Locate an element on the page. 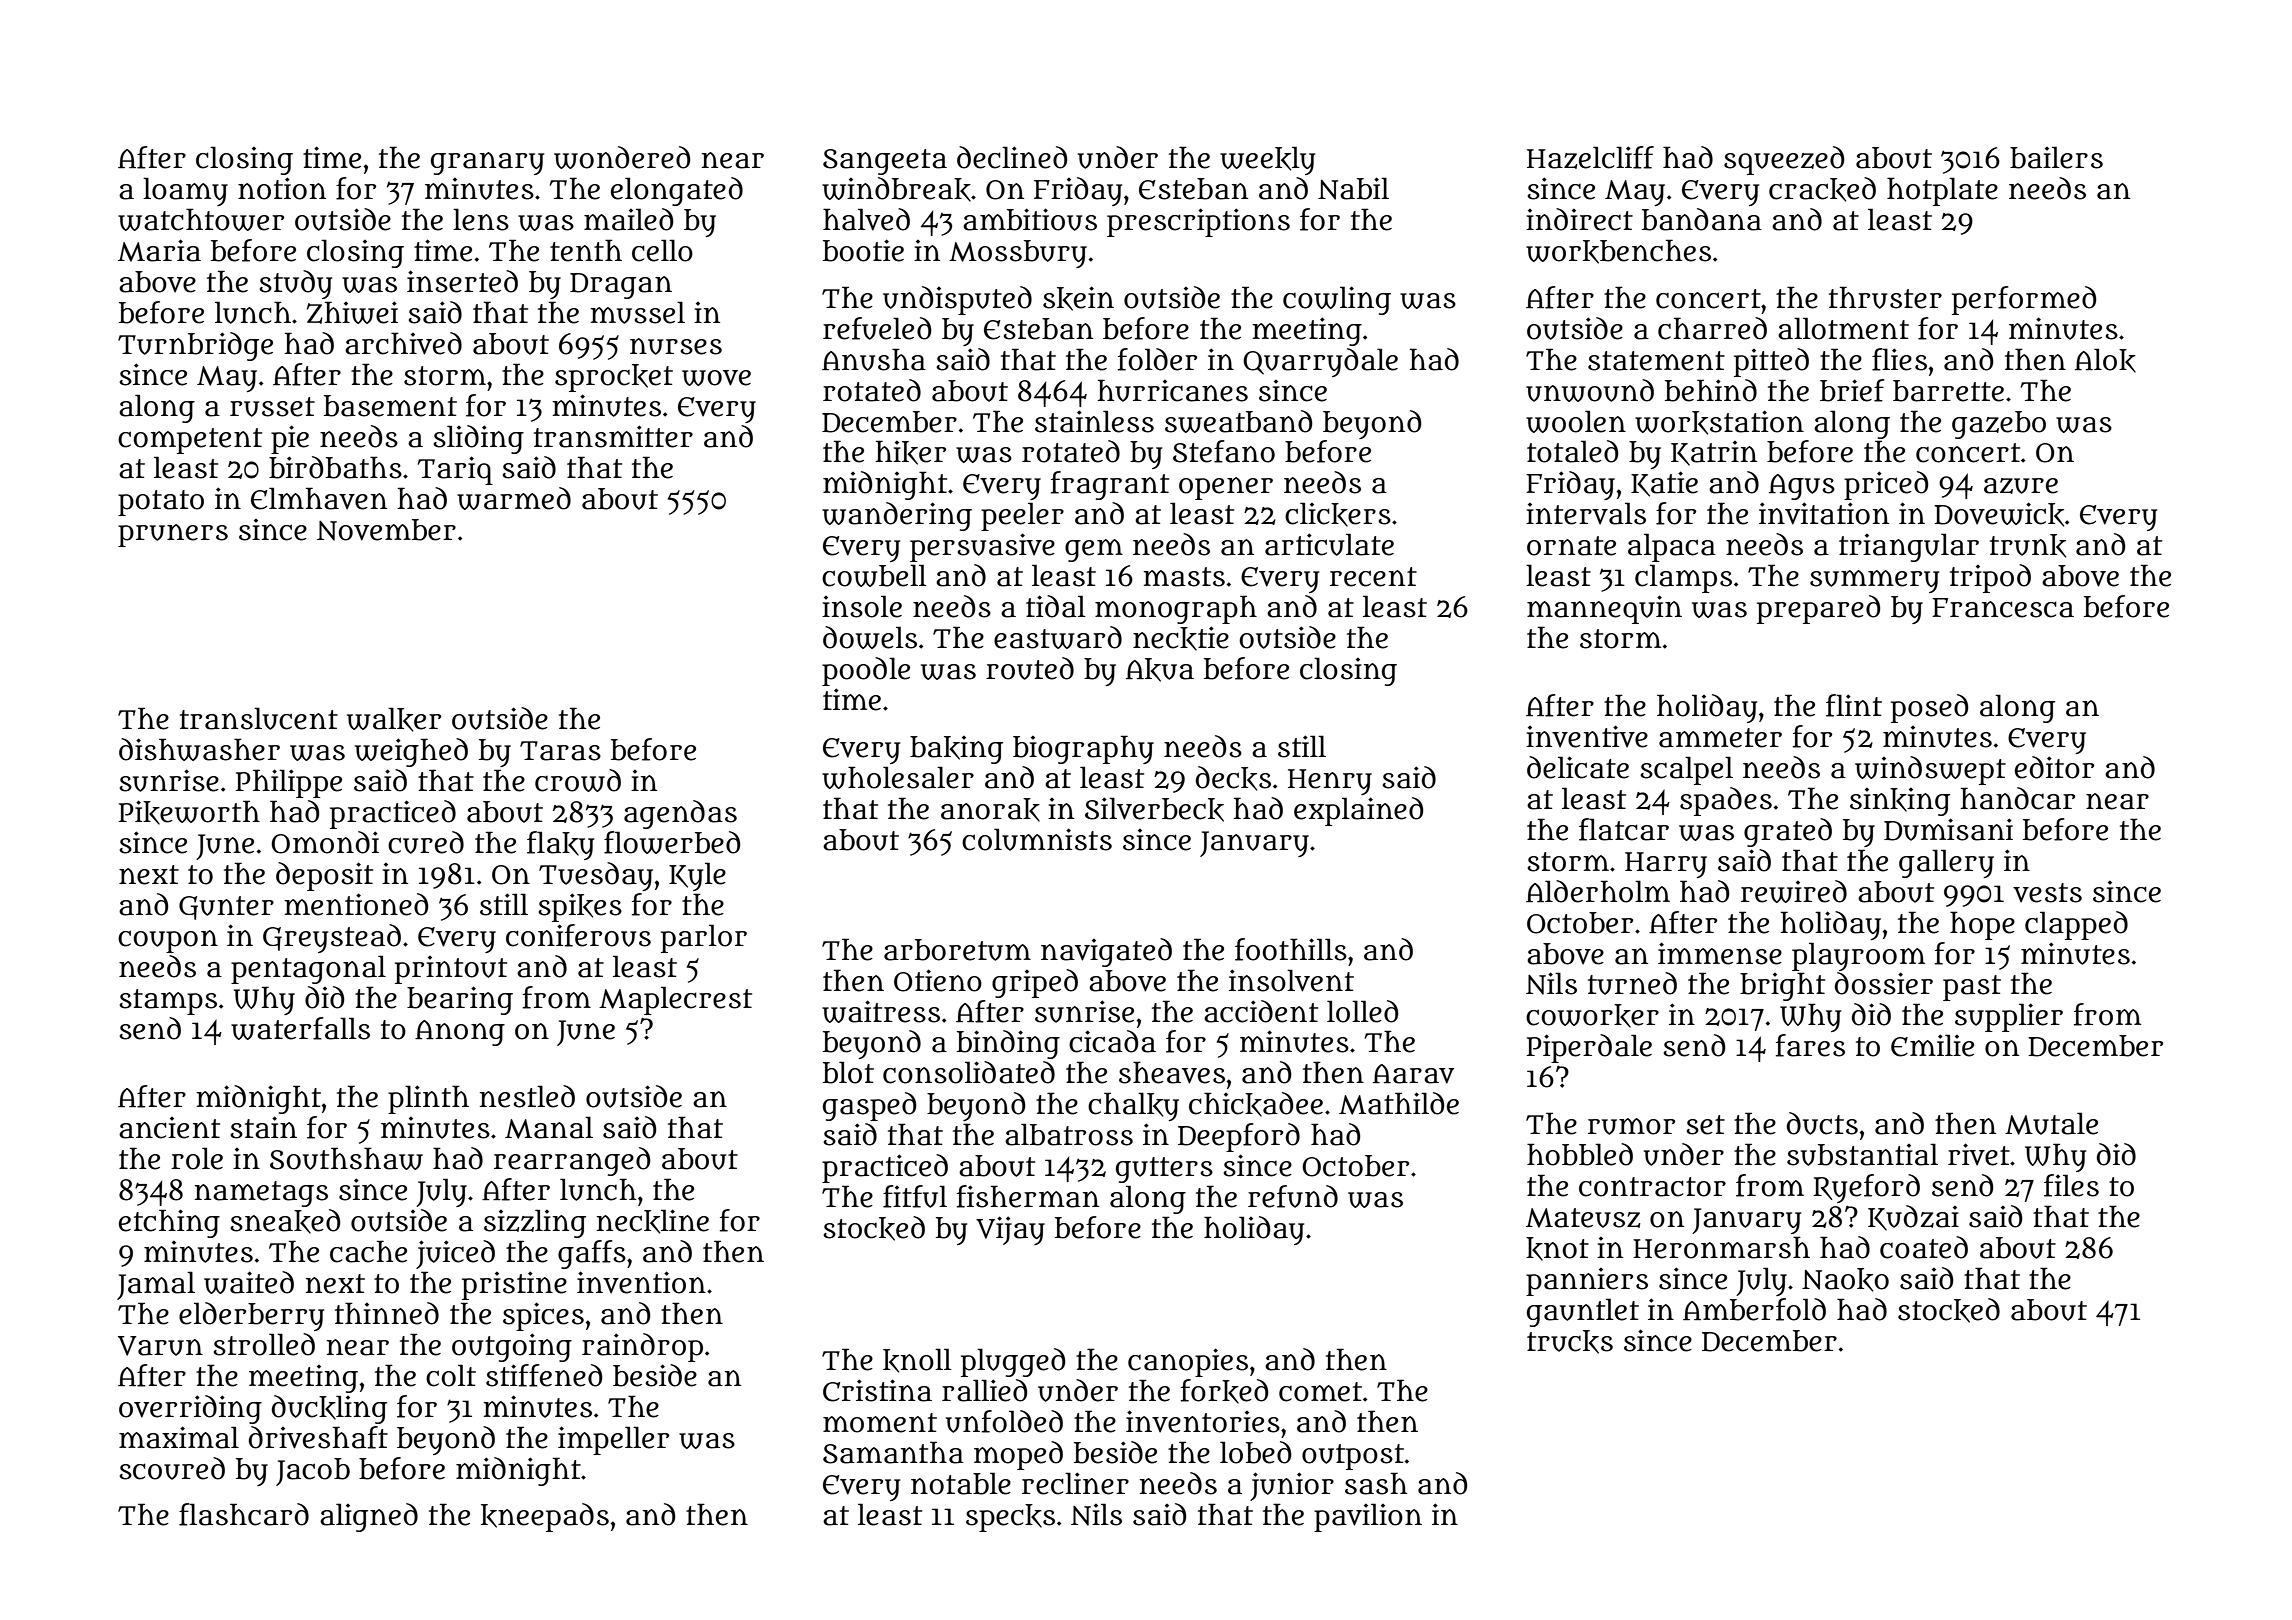  squeezed is located at coordinates (1784, 160).
